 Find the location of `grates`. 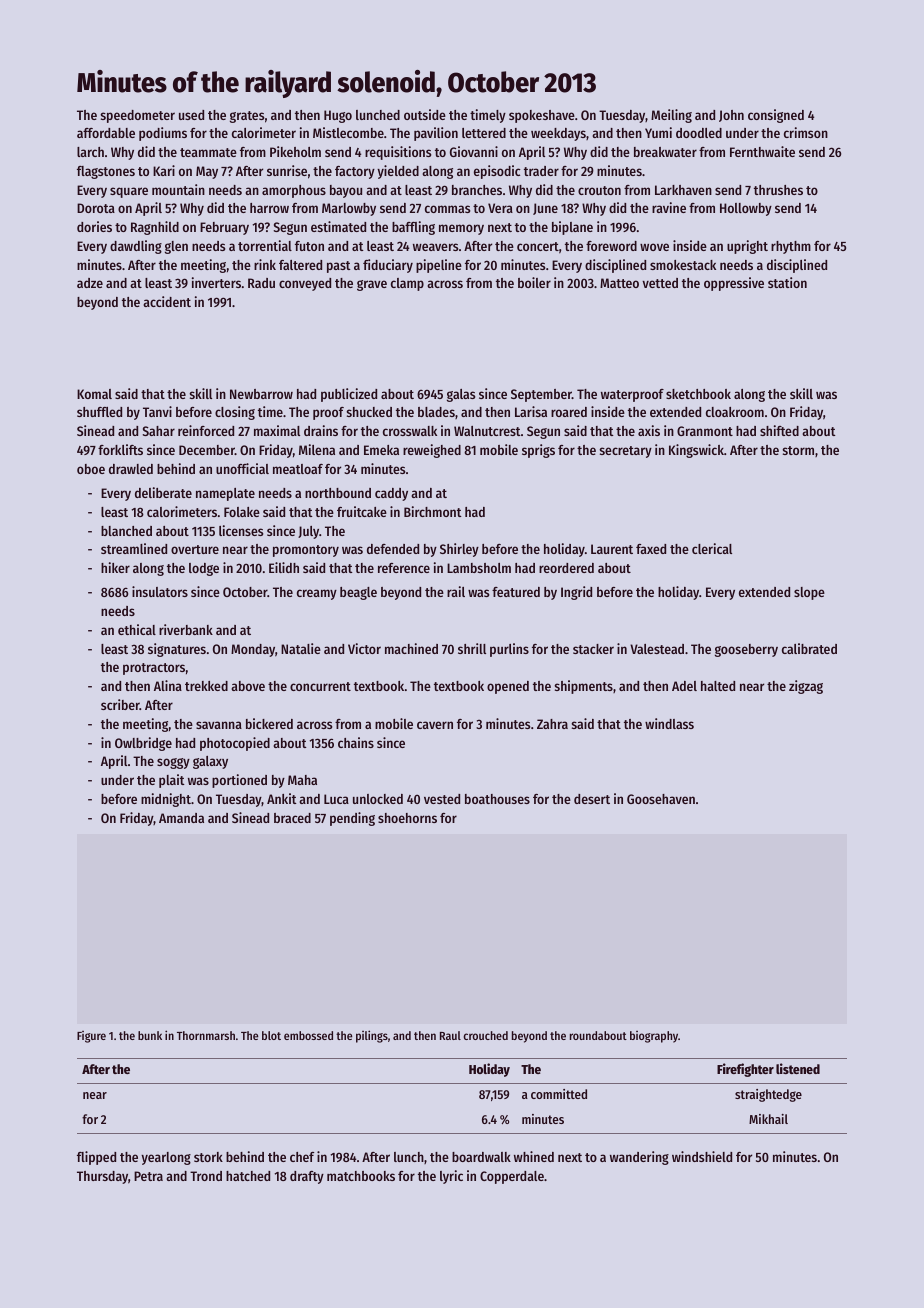

grates is located at coordinates (247, 117).
